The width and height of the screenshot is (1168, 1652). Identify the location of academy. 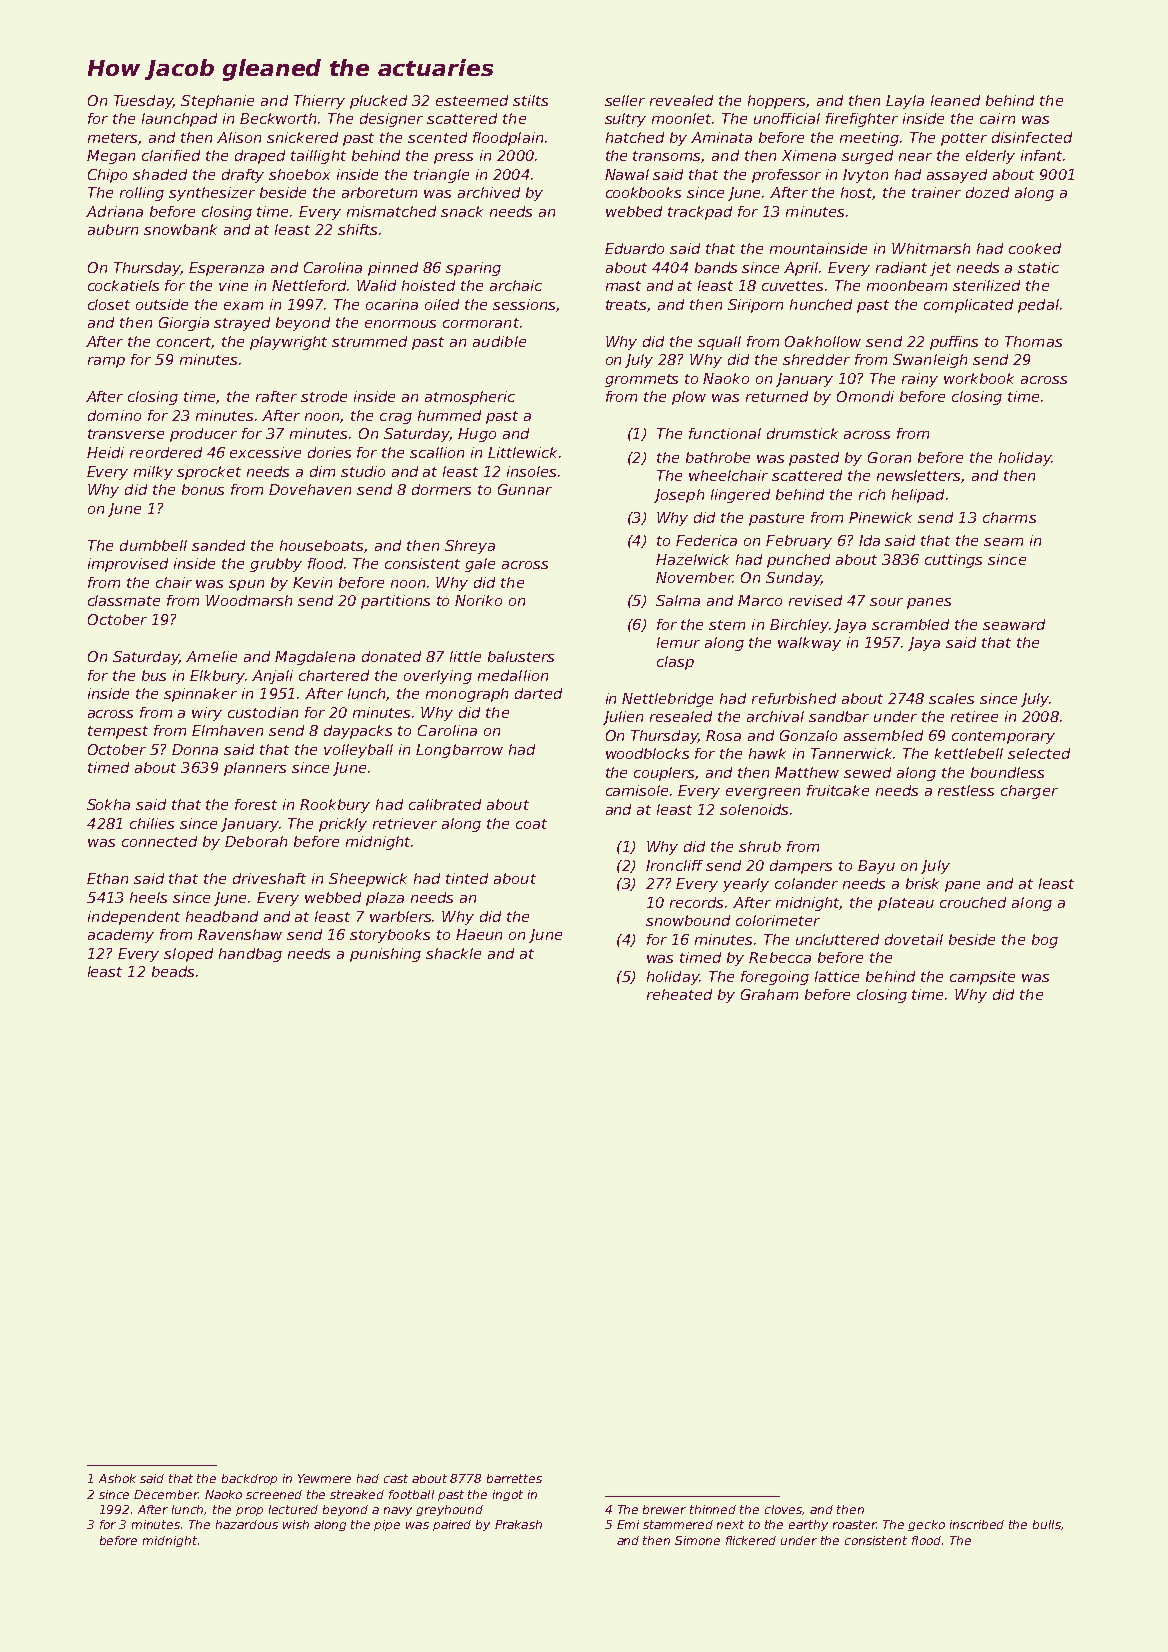
(121, 936).
